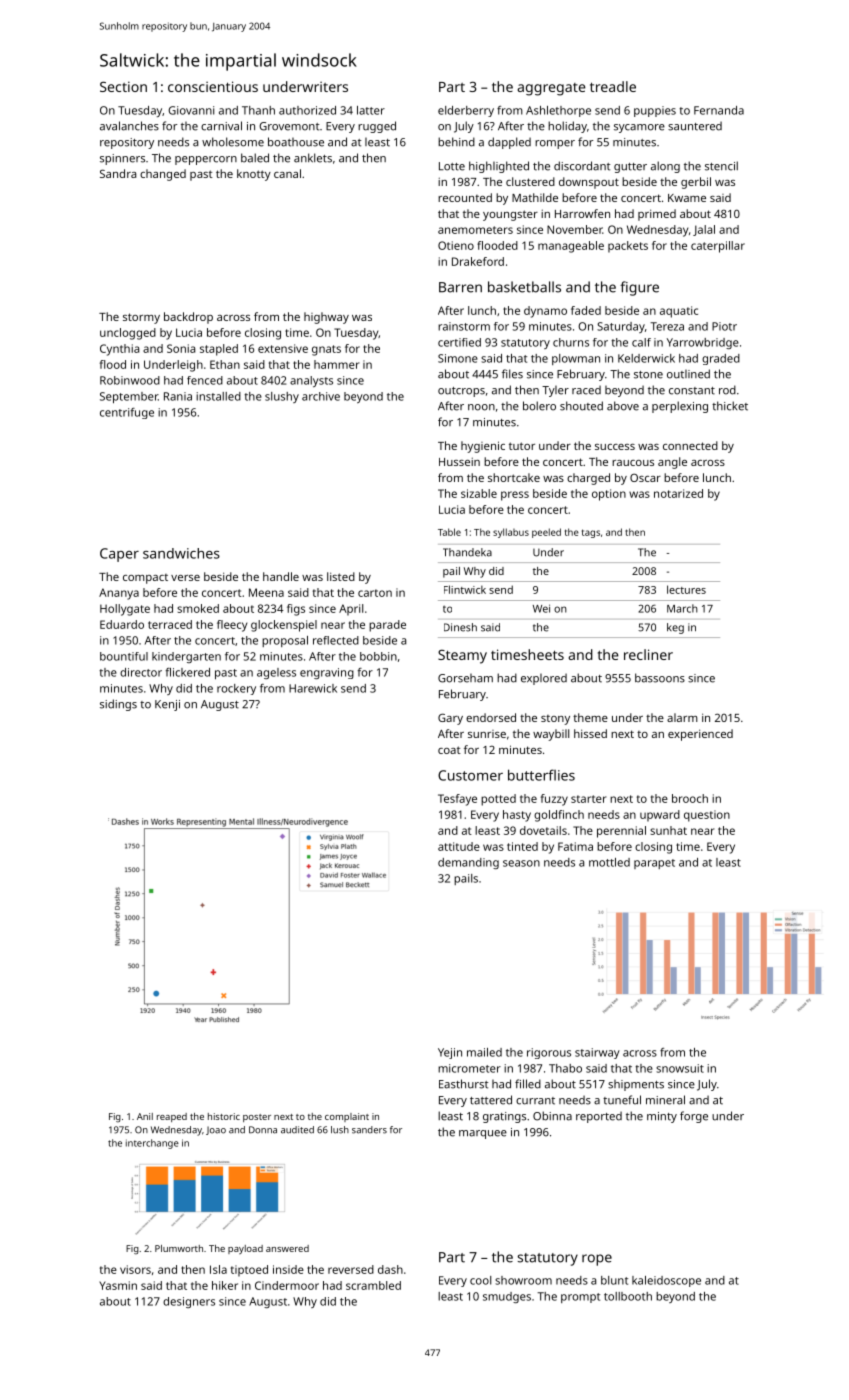 The height and width of the page is (1400, 849). I want to click on treadle, so click(613, 86).
